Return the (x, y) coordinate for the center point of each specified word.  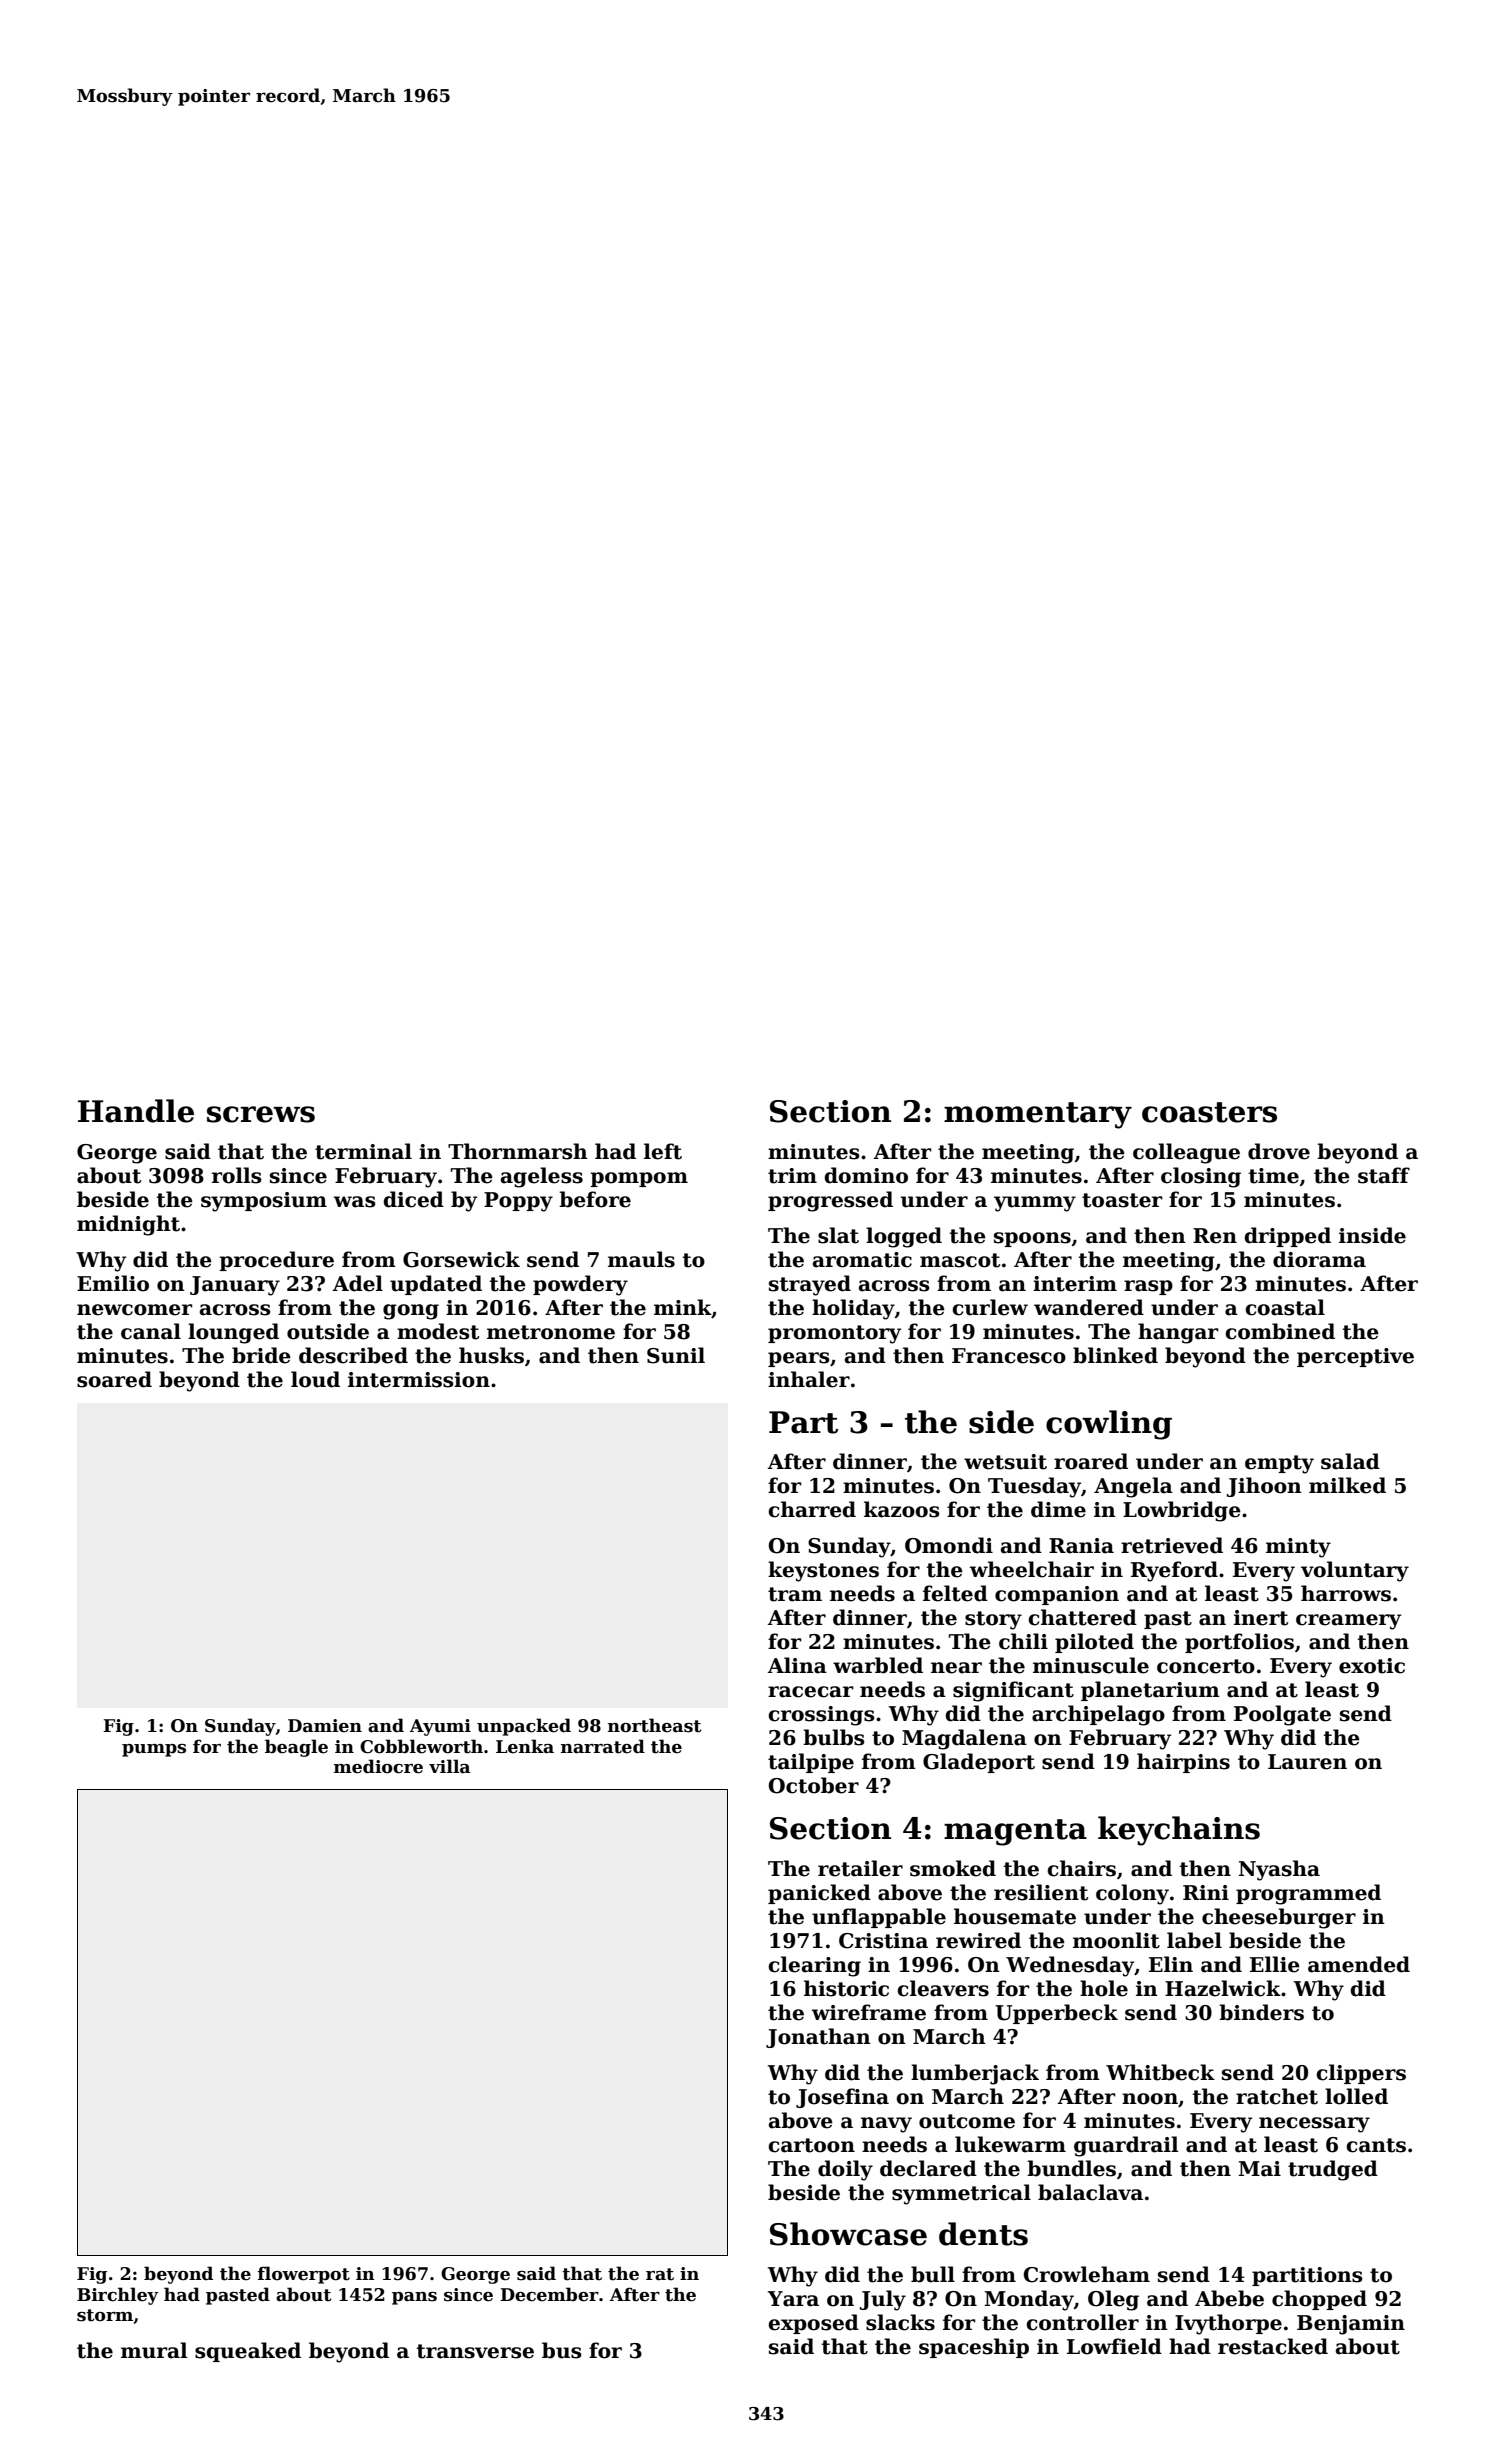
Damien (325, 1726)
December (549, 2294)
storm (105, 2315)
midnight (128, 1225)
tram (795, 1594)
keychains (1179, 1831)
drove (1279, 1151)
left (663, 1151)
